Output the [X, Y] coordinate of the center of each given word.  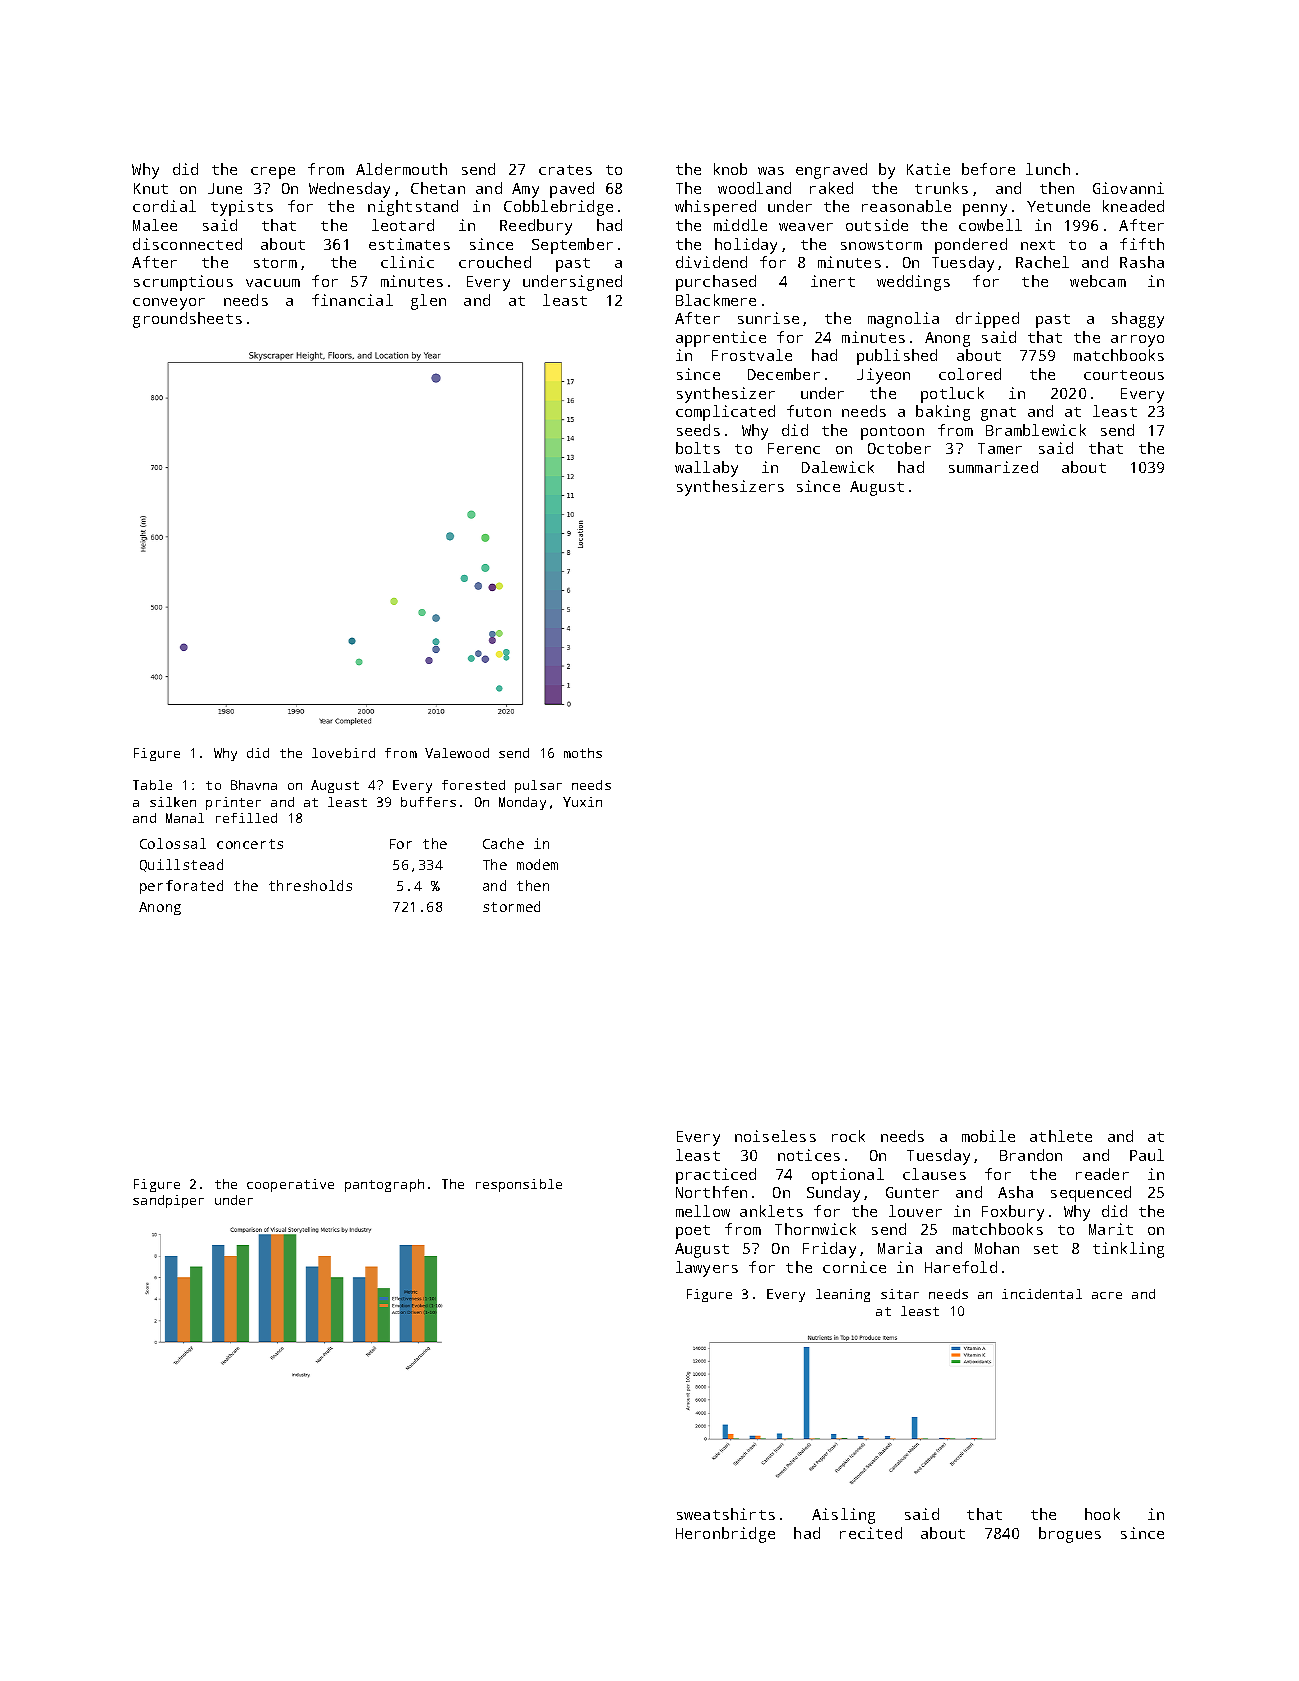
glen [428, 302]
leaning [843, 1295]
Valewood [457, 753]
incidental [1042, 1294]
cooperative [290, 1185]
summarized [993, 467]
